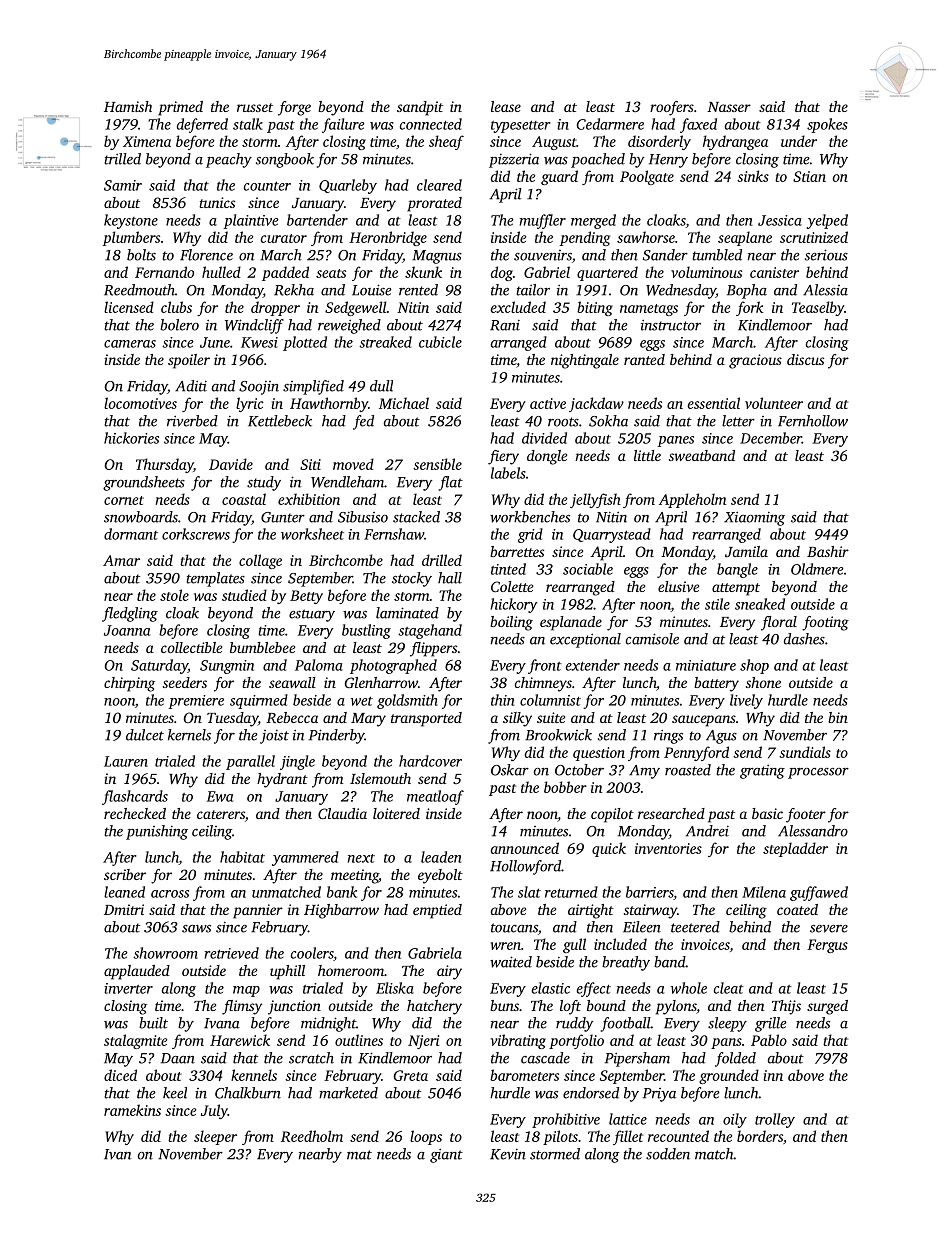 The height and width of the document is (1233, 952). Describe the element at coordinates (599, 754) in the document. I see `question` at that location.
